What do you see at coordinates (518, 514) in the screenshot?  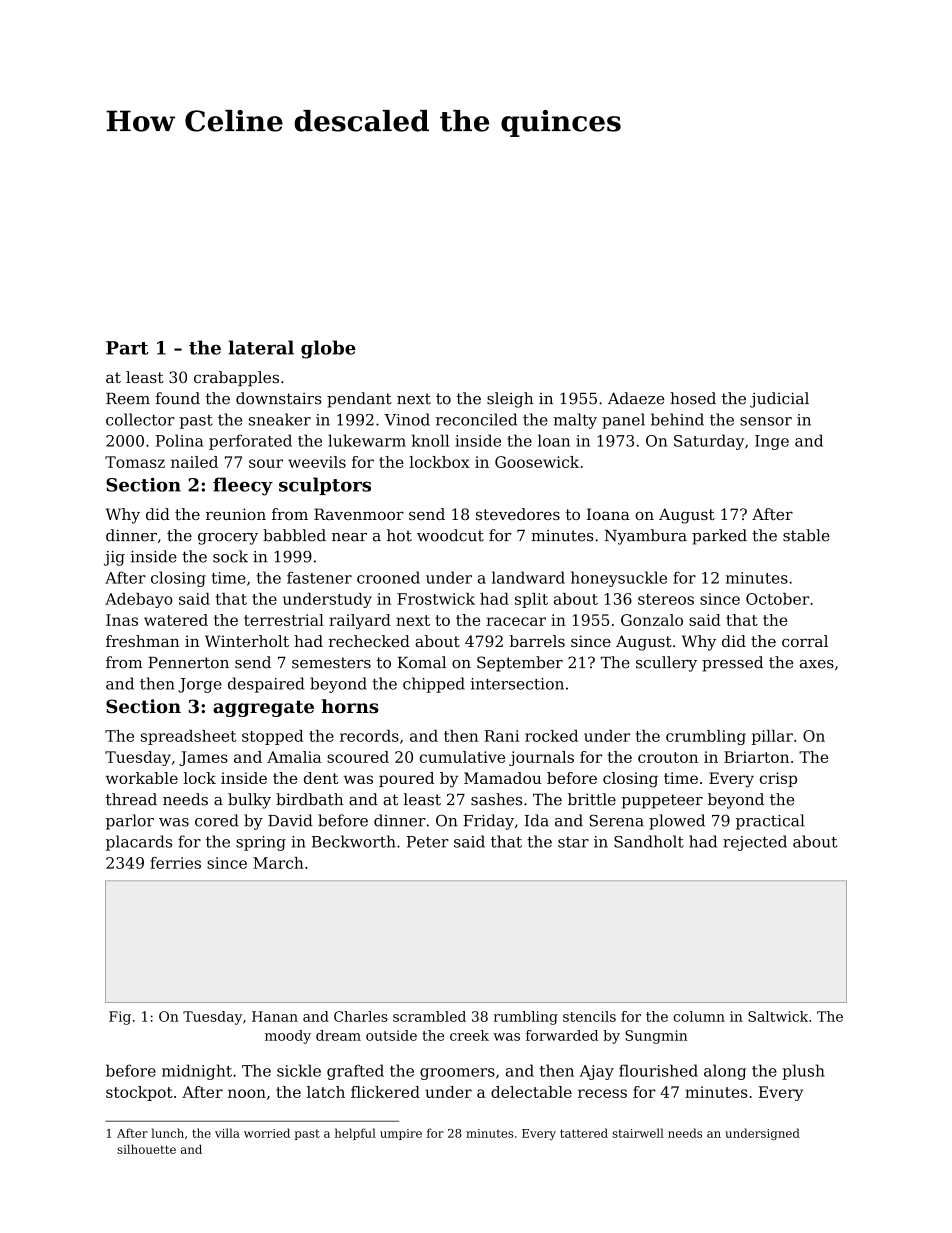 I see `stevedores` at bounding box center [518, 514].
